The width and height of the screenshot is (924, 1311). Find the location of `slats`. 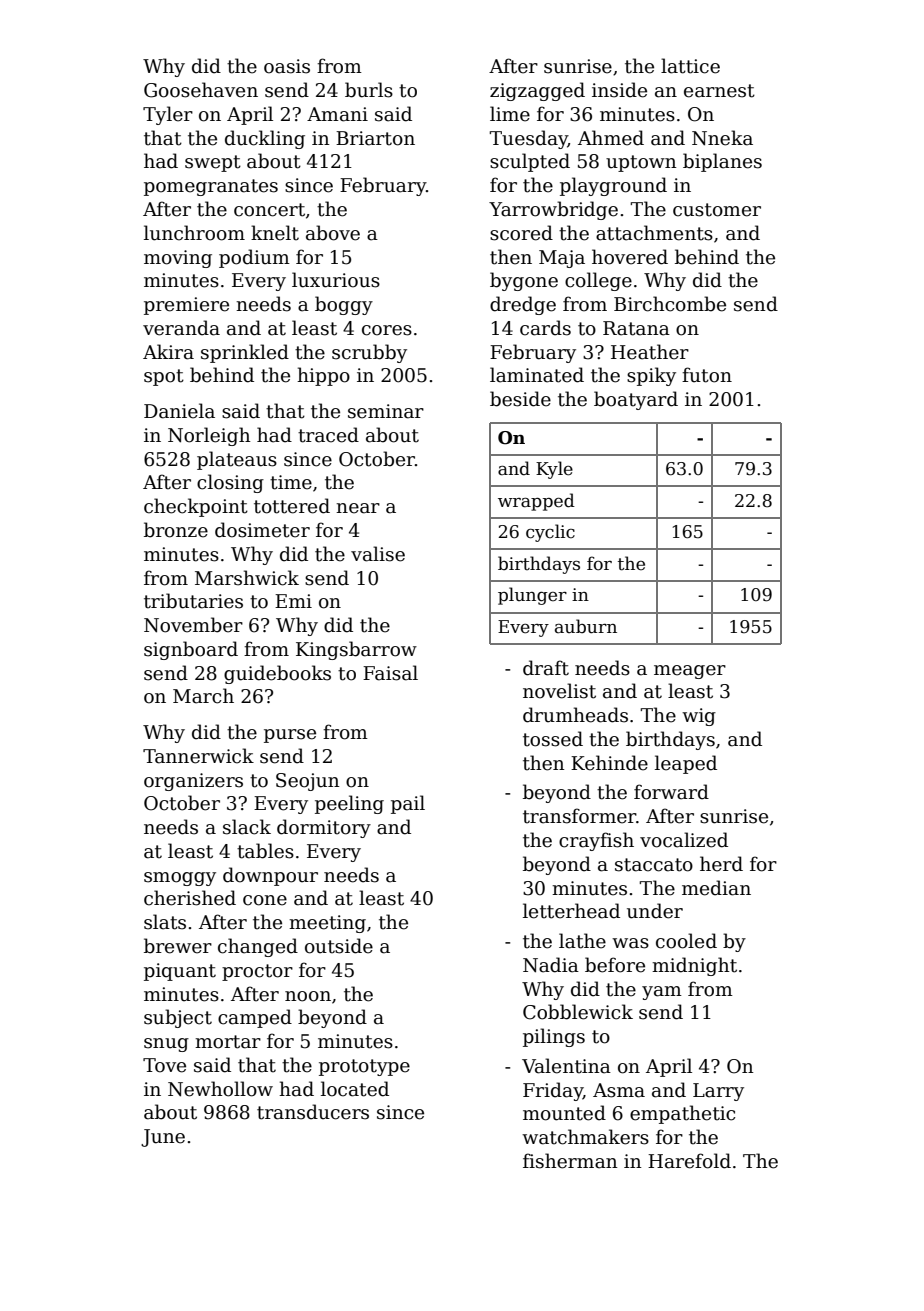

slats is located at coordinates (165, 922).
